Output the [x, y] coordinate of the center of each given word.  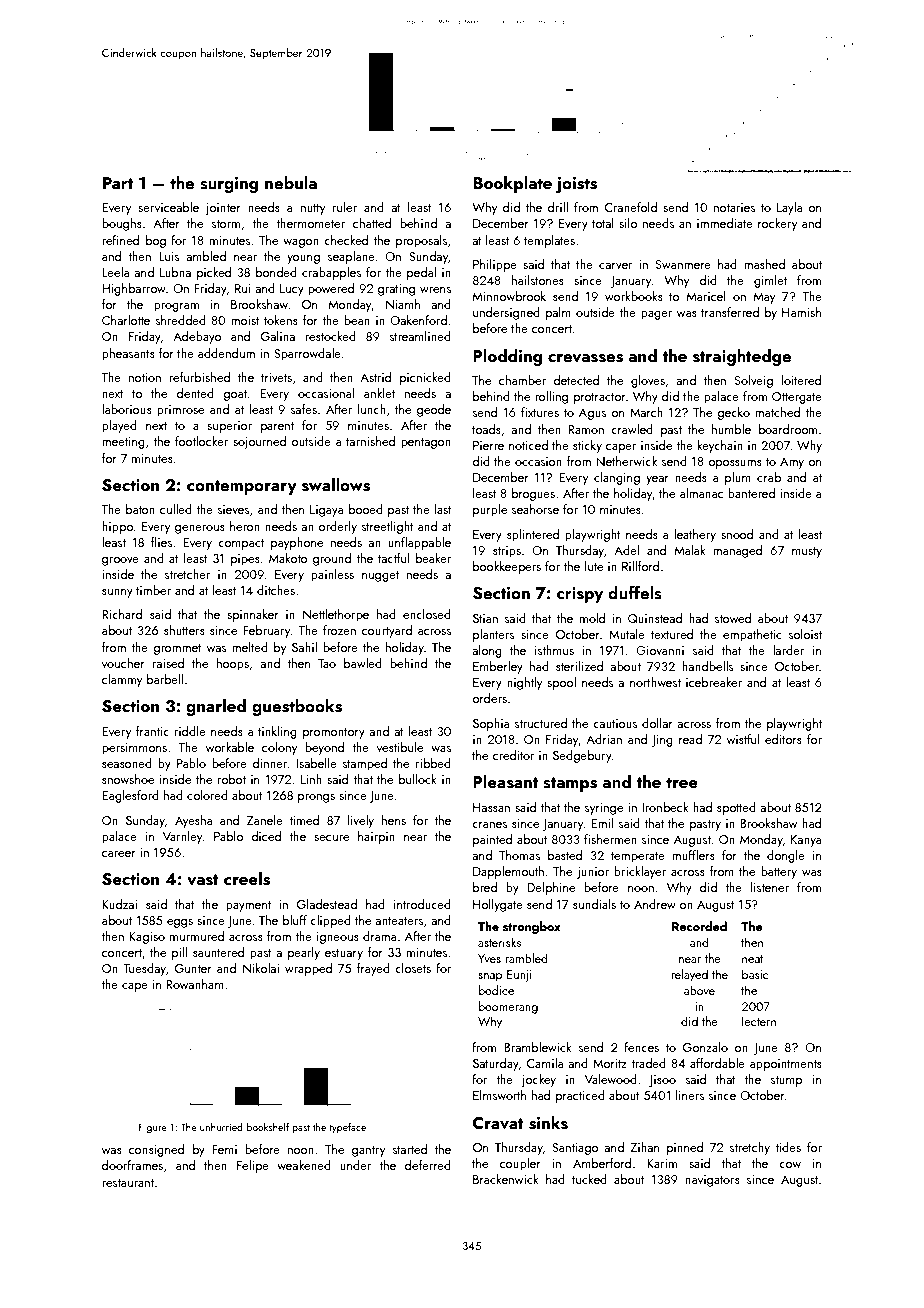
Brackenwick [506, 1179]
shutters [184, 630]
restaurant [128, 1183]
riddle [190, 731]
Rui [242, 288]
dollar [657, 723]
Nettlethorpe [336, 615]
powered [331, 289]
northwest [655, 682]
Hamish [801, 312]
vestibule [400, 747]
